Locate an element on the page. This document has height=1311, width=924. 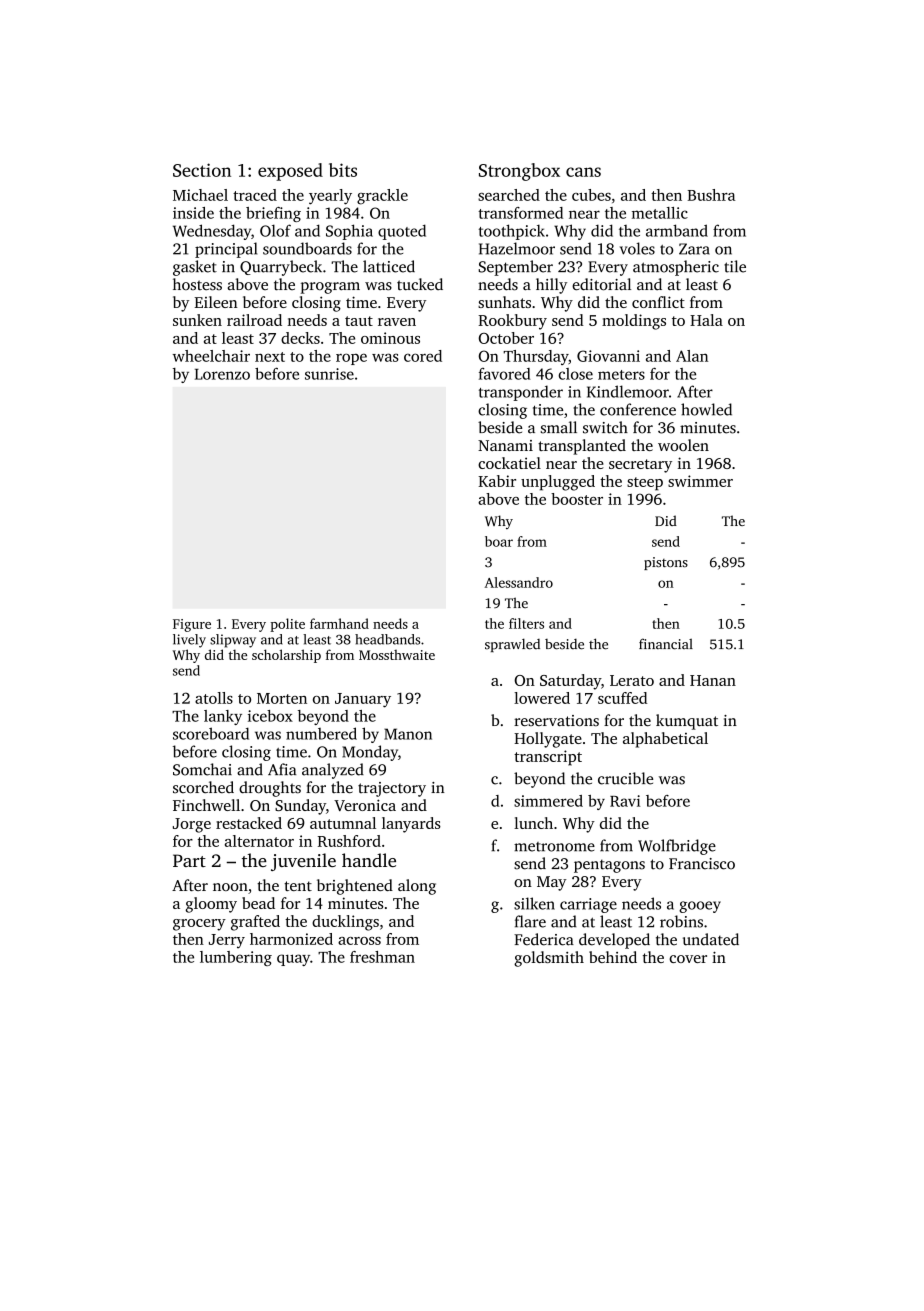
booster is located at coordinates (577, 499).
